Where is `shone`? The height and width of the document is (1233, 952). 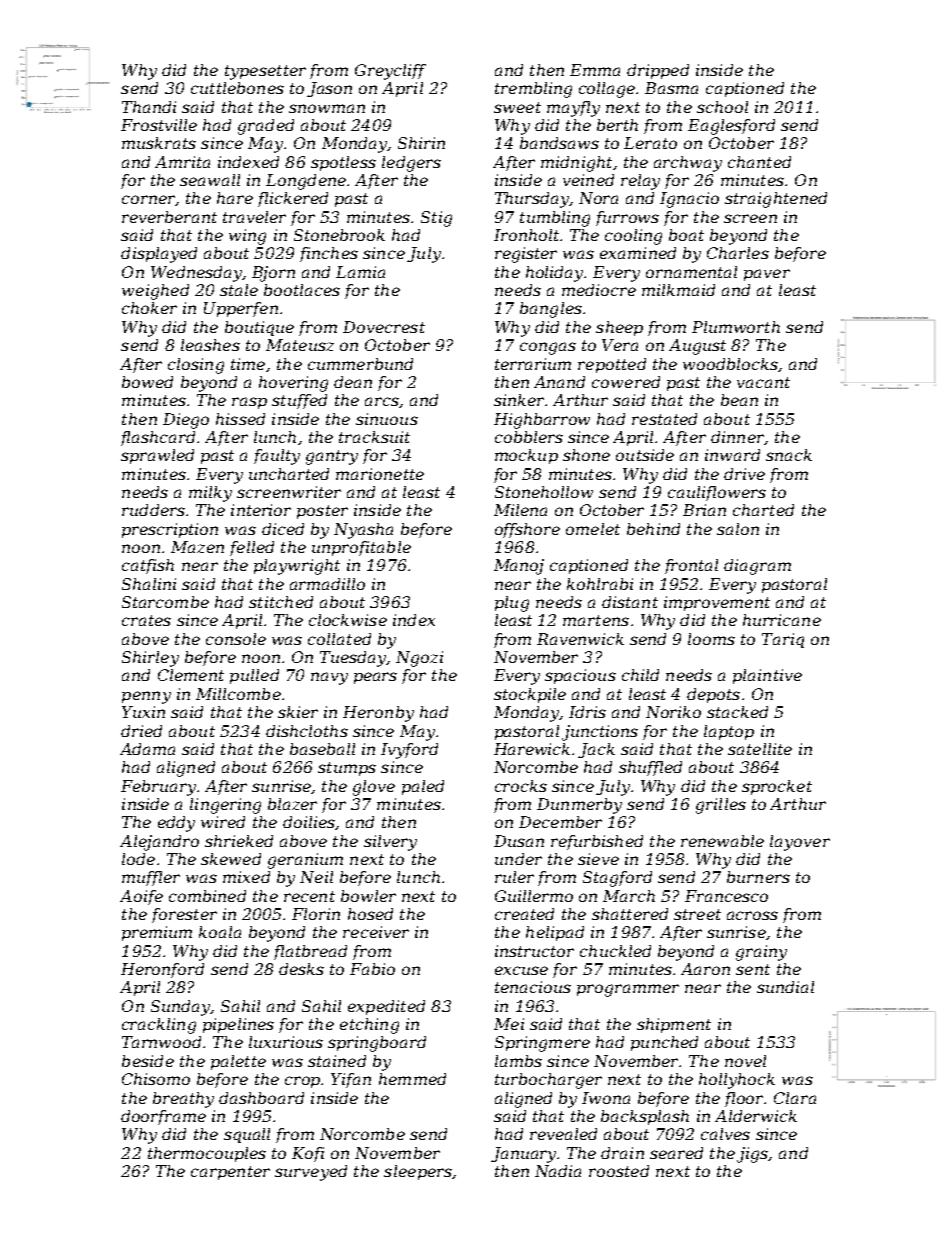
shone is located at coordinates (586, 455).
